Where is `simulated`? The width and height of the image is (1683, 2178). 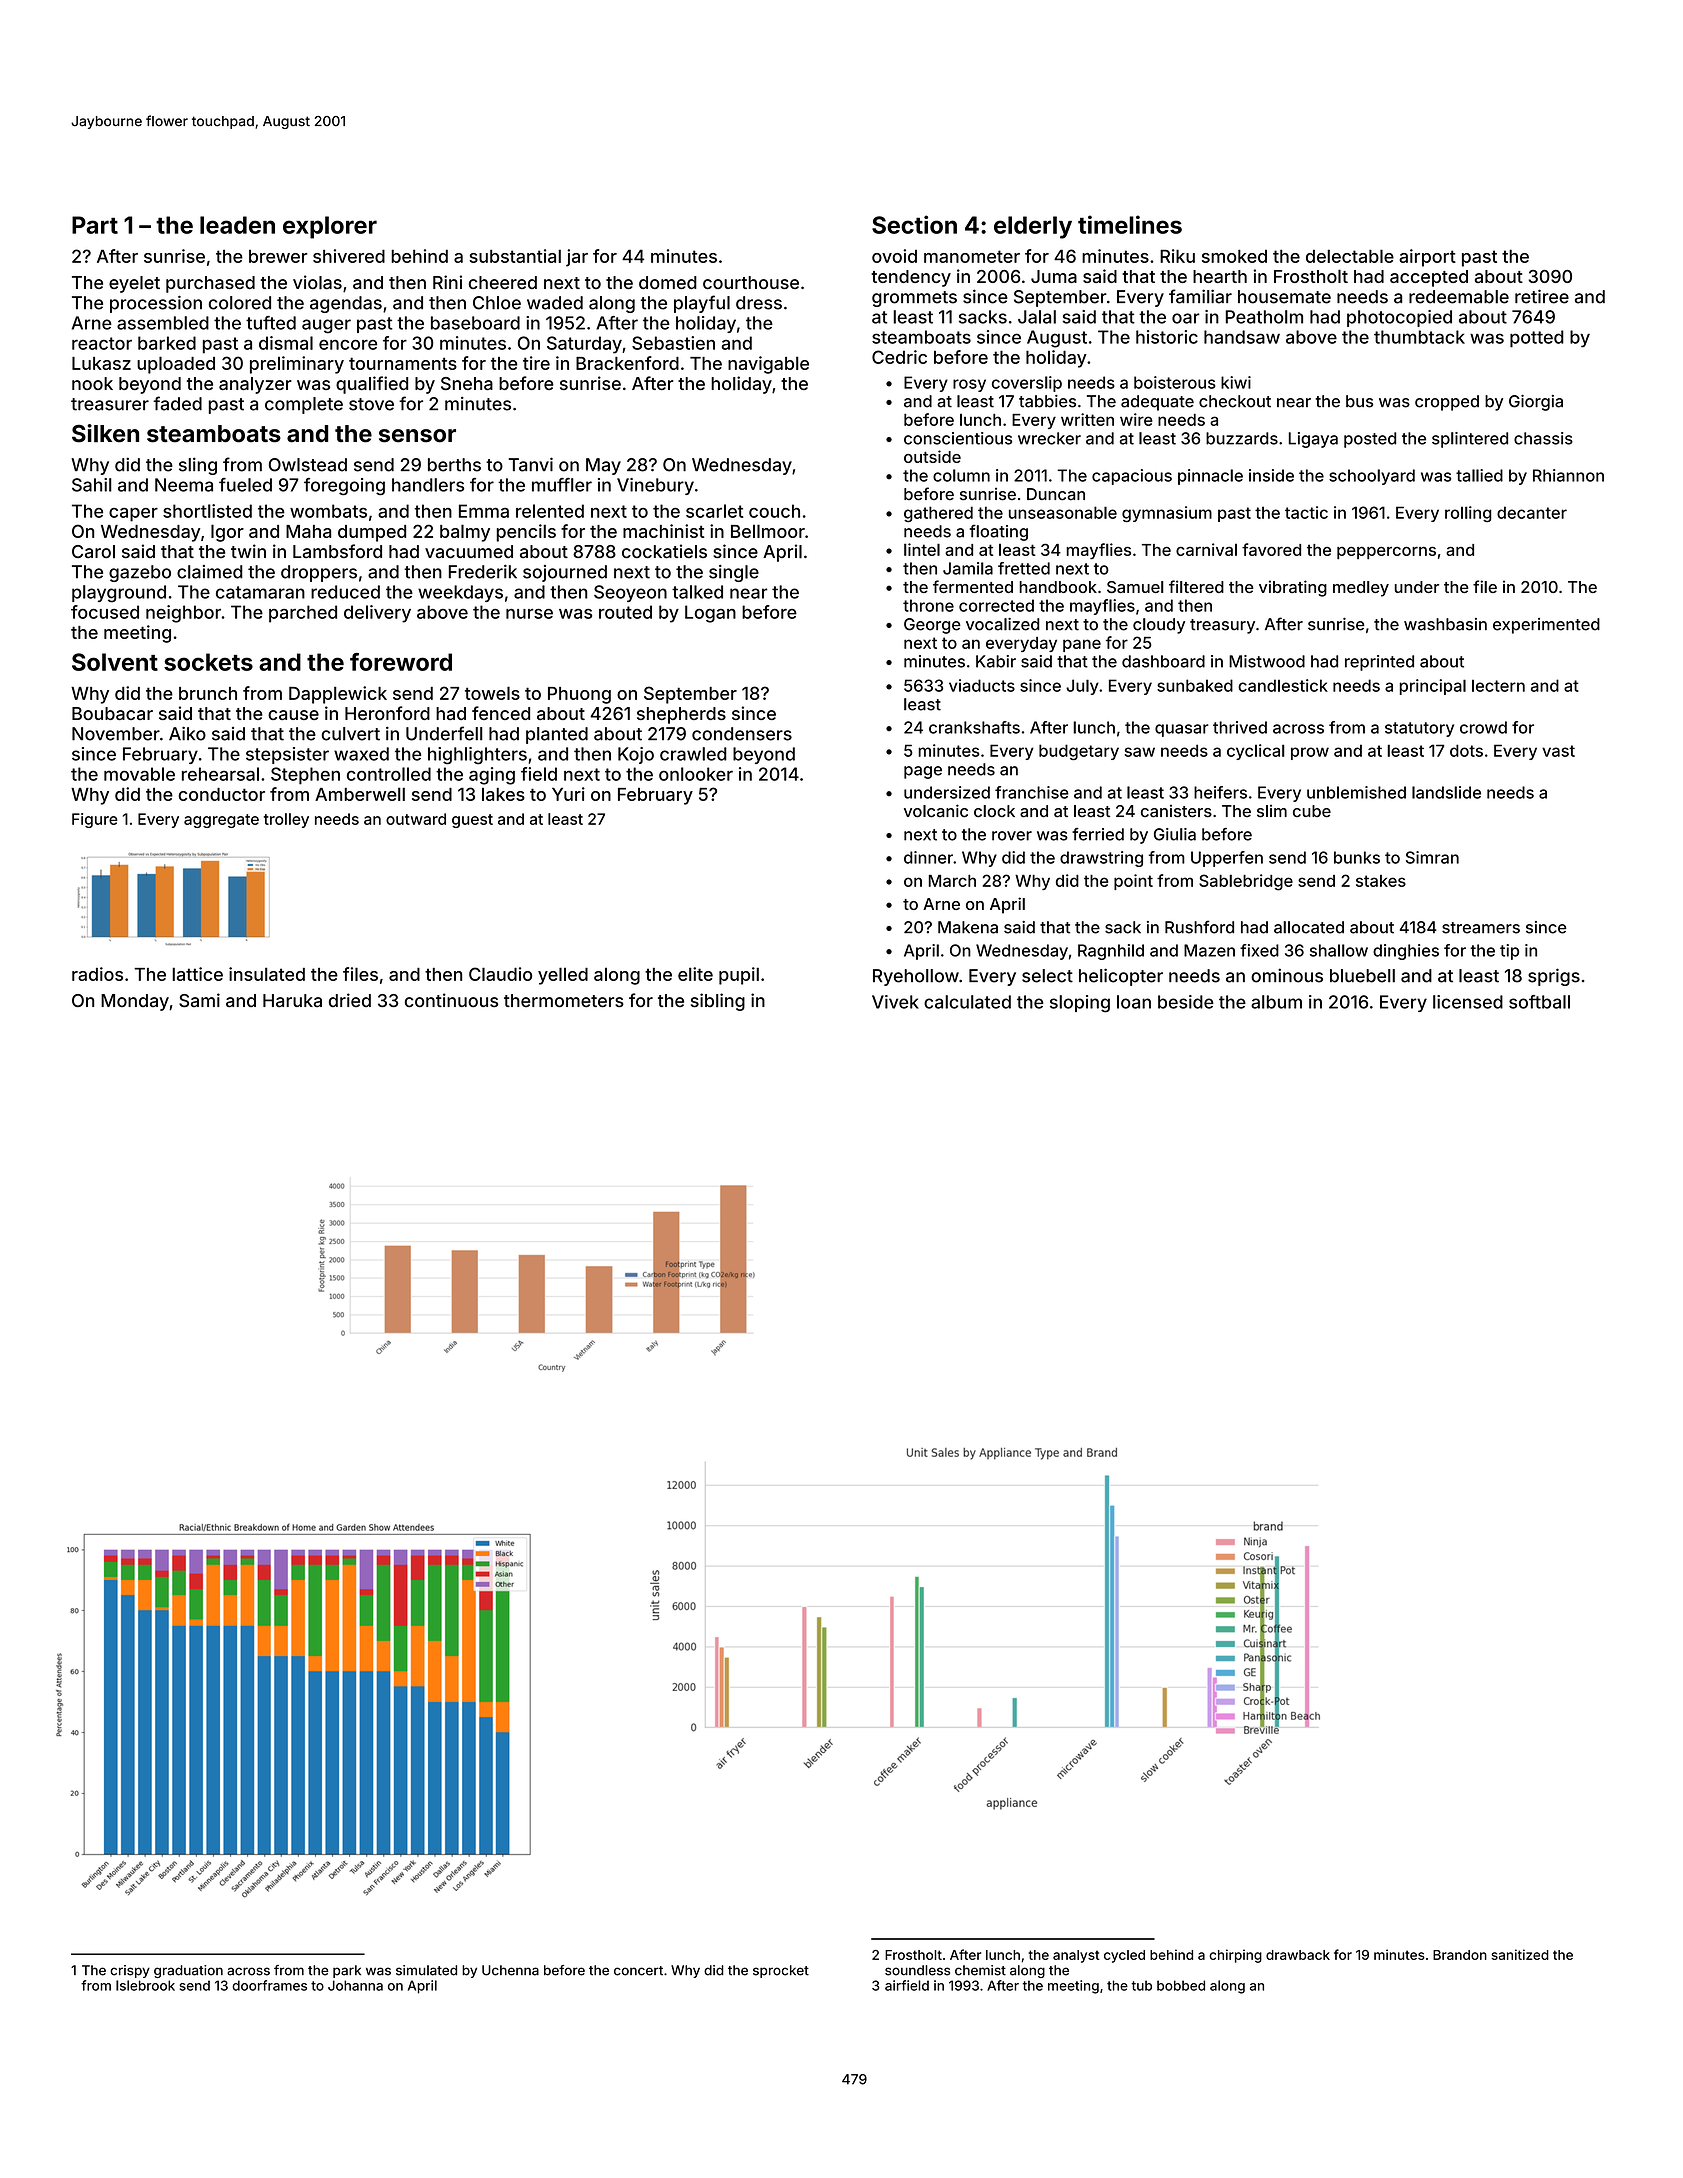
simulated is located at coordinates (426, 1970).
